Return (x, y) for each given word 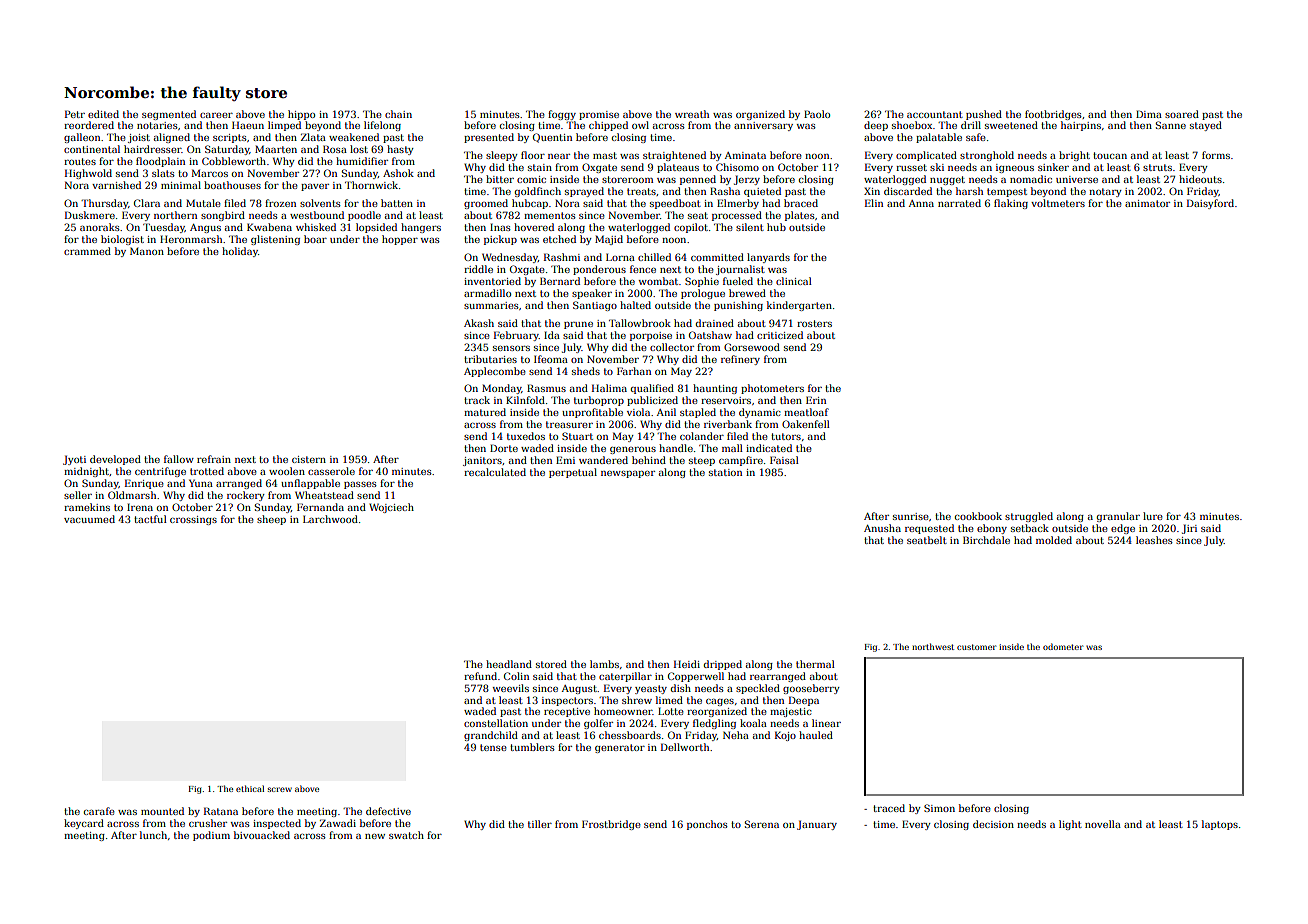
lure (1153, 516)
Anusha (882, 528)
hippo (301, 115)
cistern (309, 459)
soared (1182, 114)
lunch (153, 835)
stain (540, 167)
